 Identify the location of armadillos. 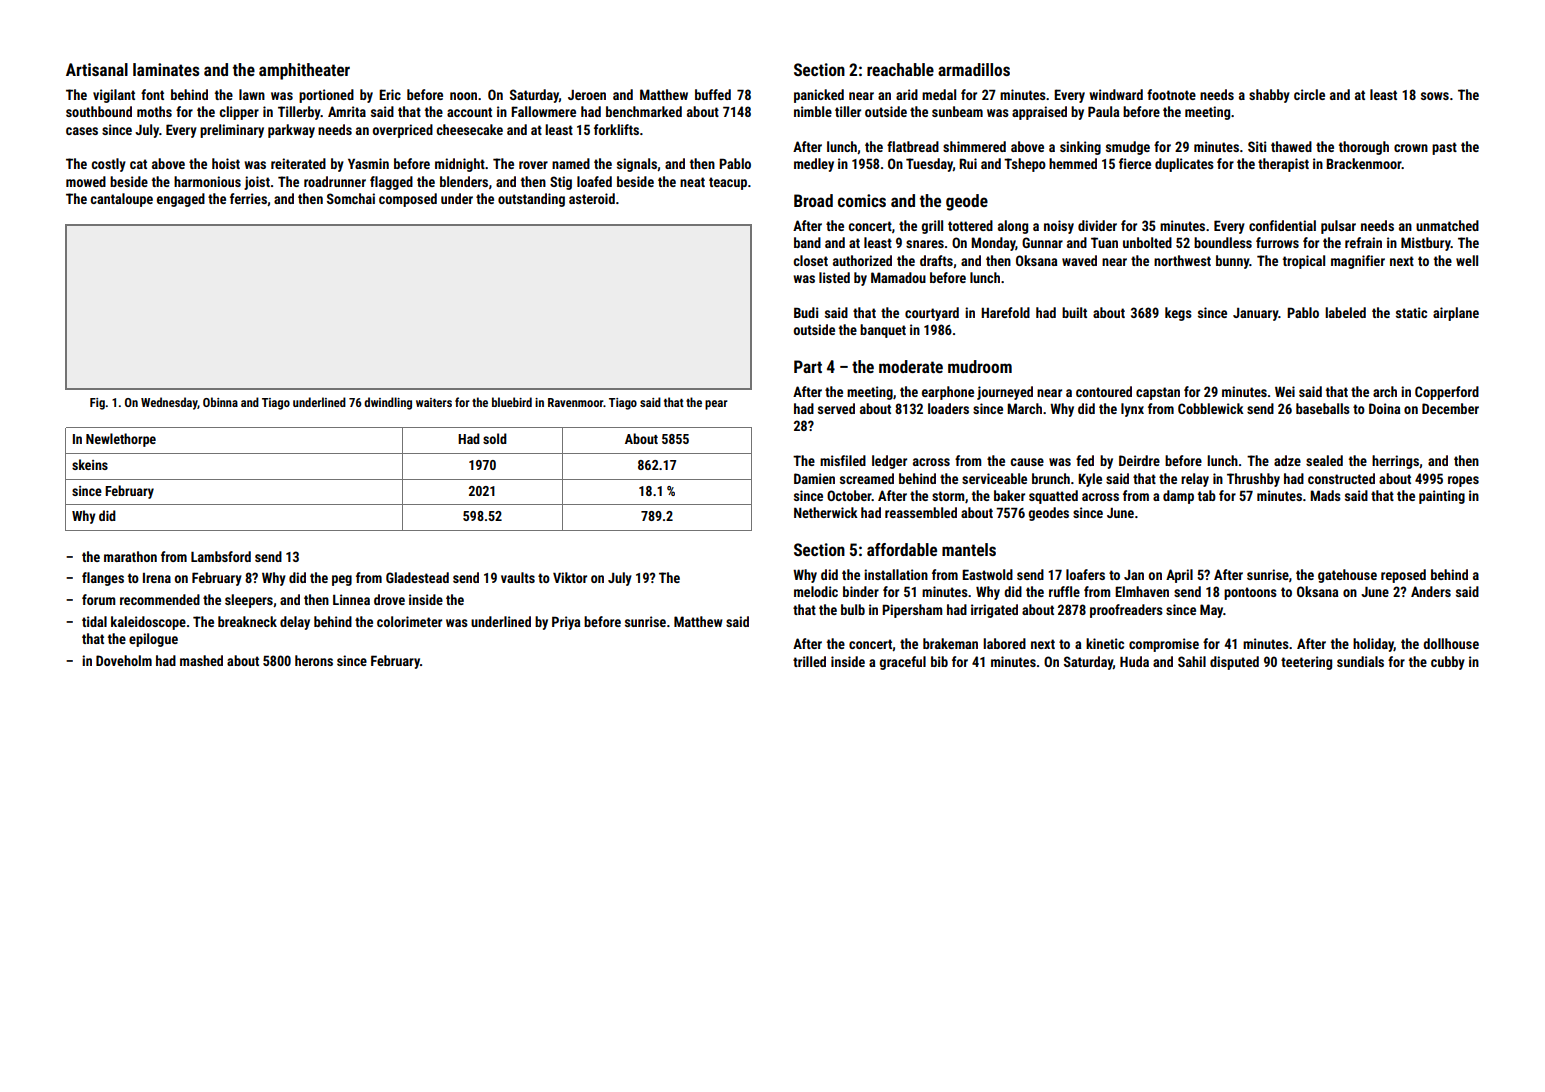
(974, 69).
